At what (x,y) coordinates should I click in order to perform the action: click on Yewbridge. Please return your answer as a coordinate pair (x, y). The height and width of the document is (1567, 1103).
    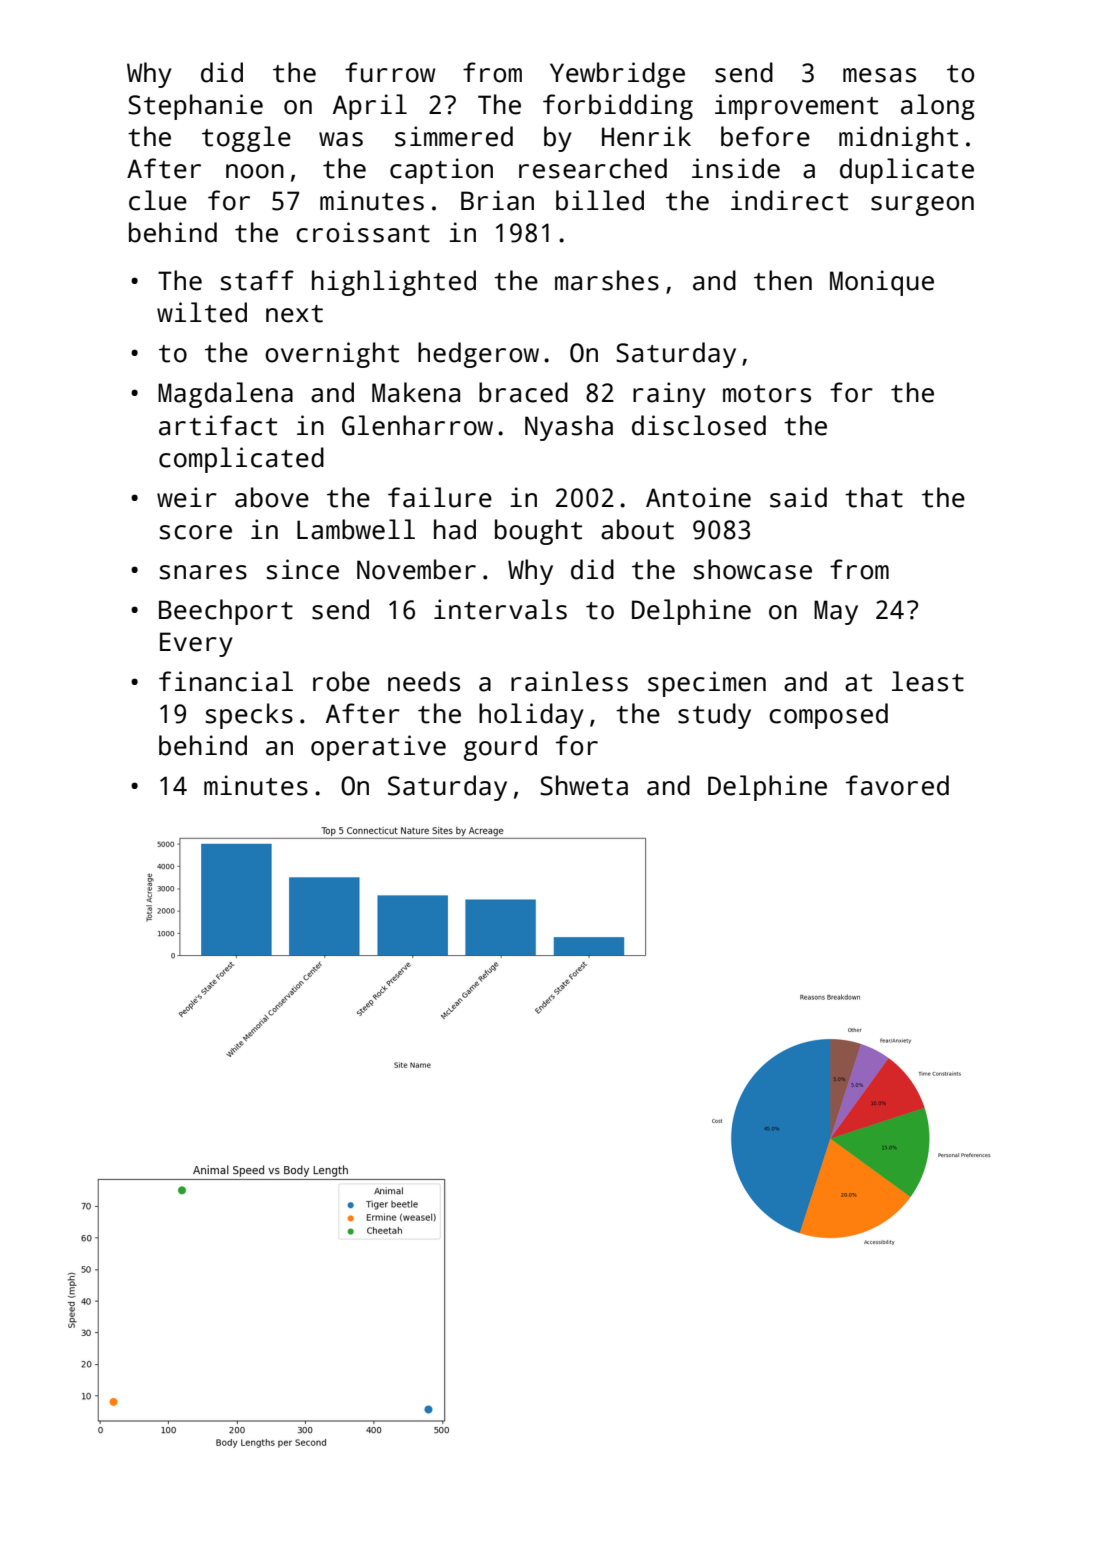
    Looking at the image, I should click on (617, 75).
